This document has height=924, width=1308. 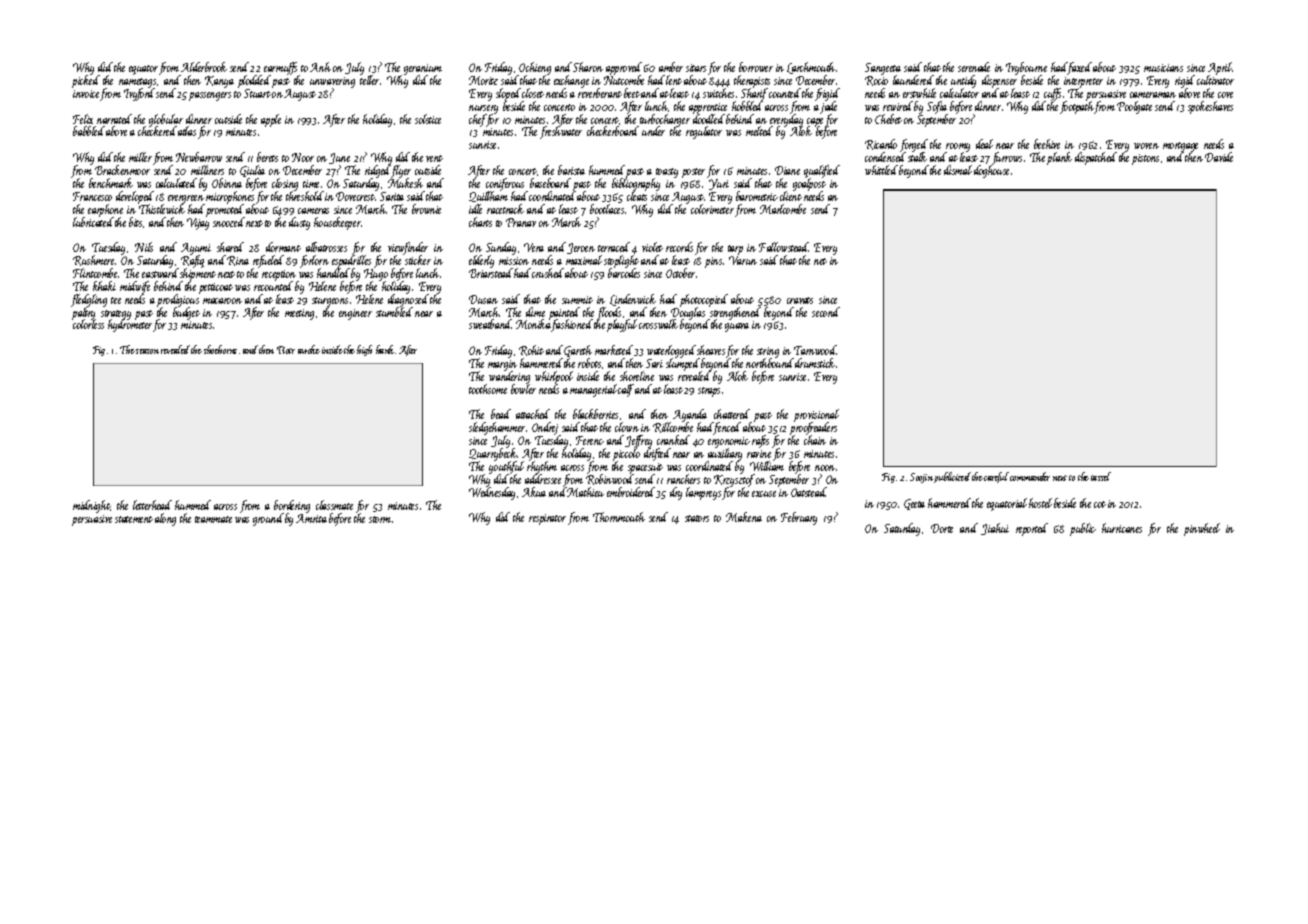 I want to click on stators, so click(x=697, y=518).
